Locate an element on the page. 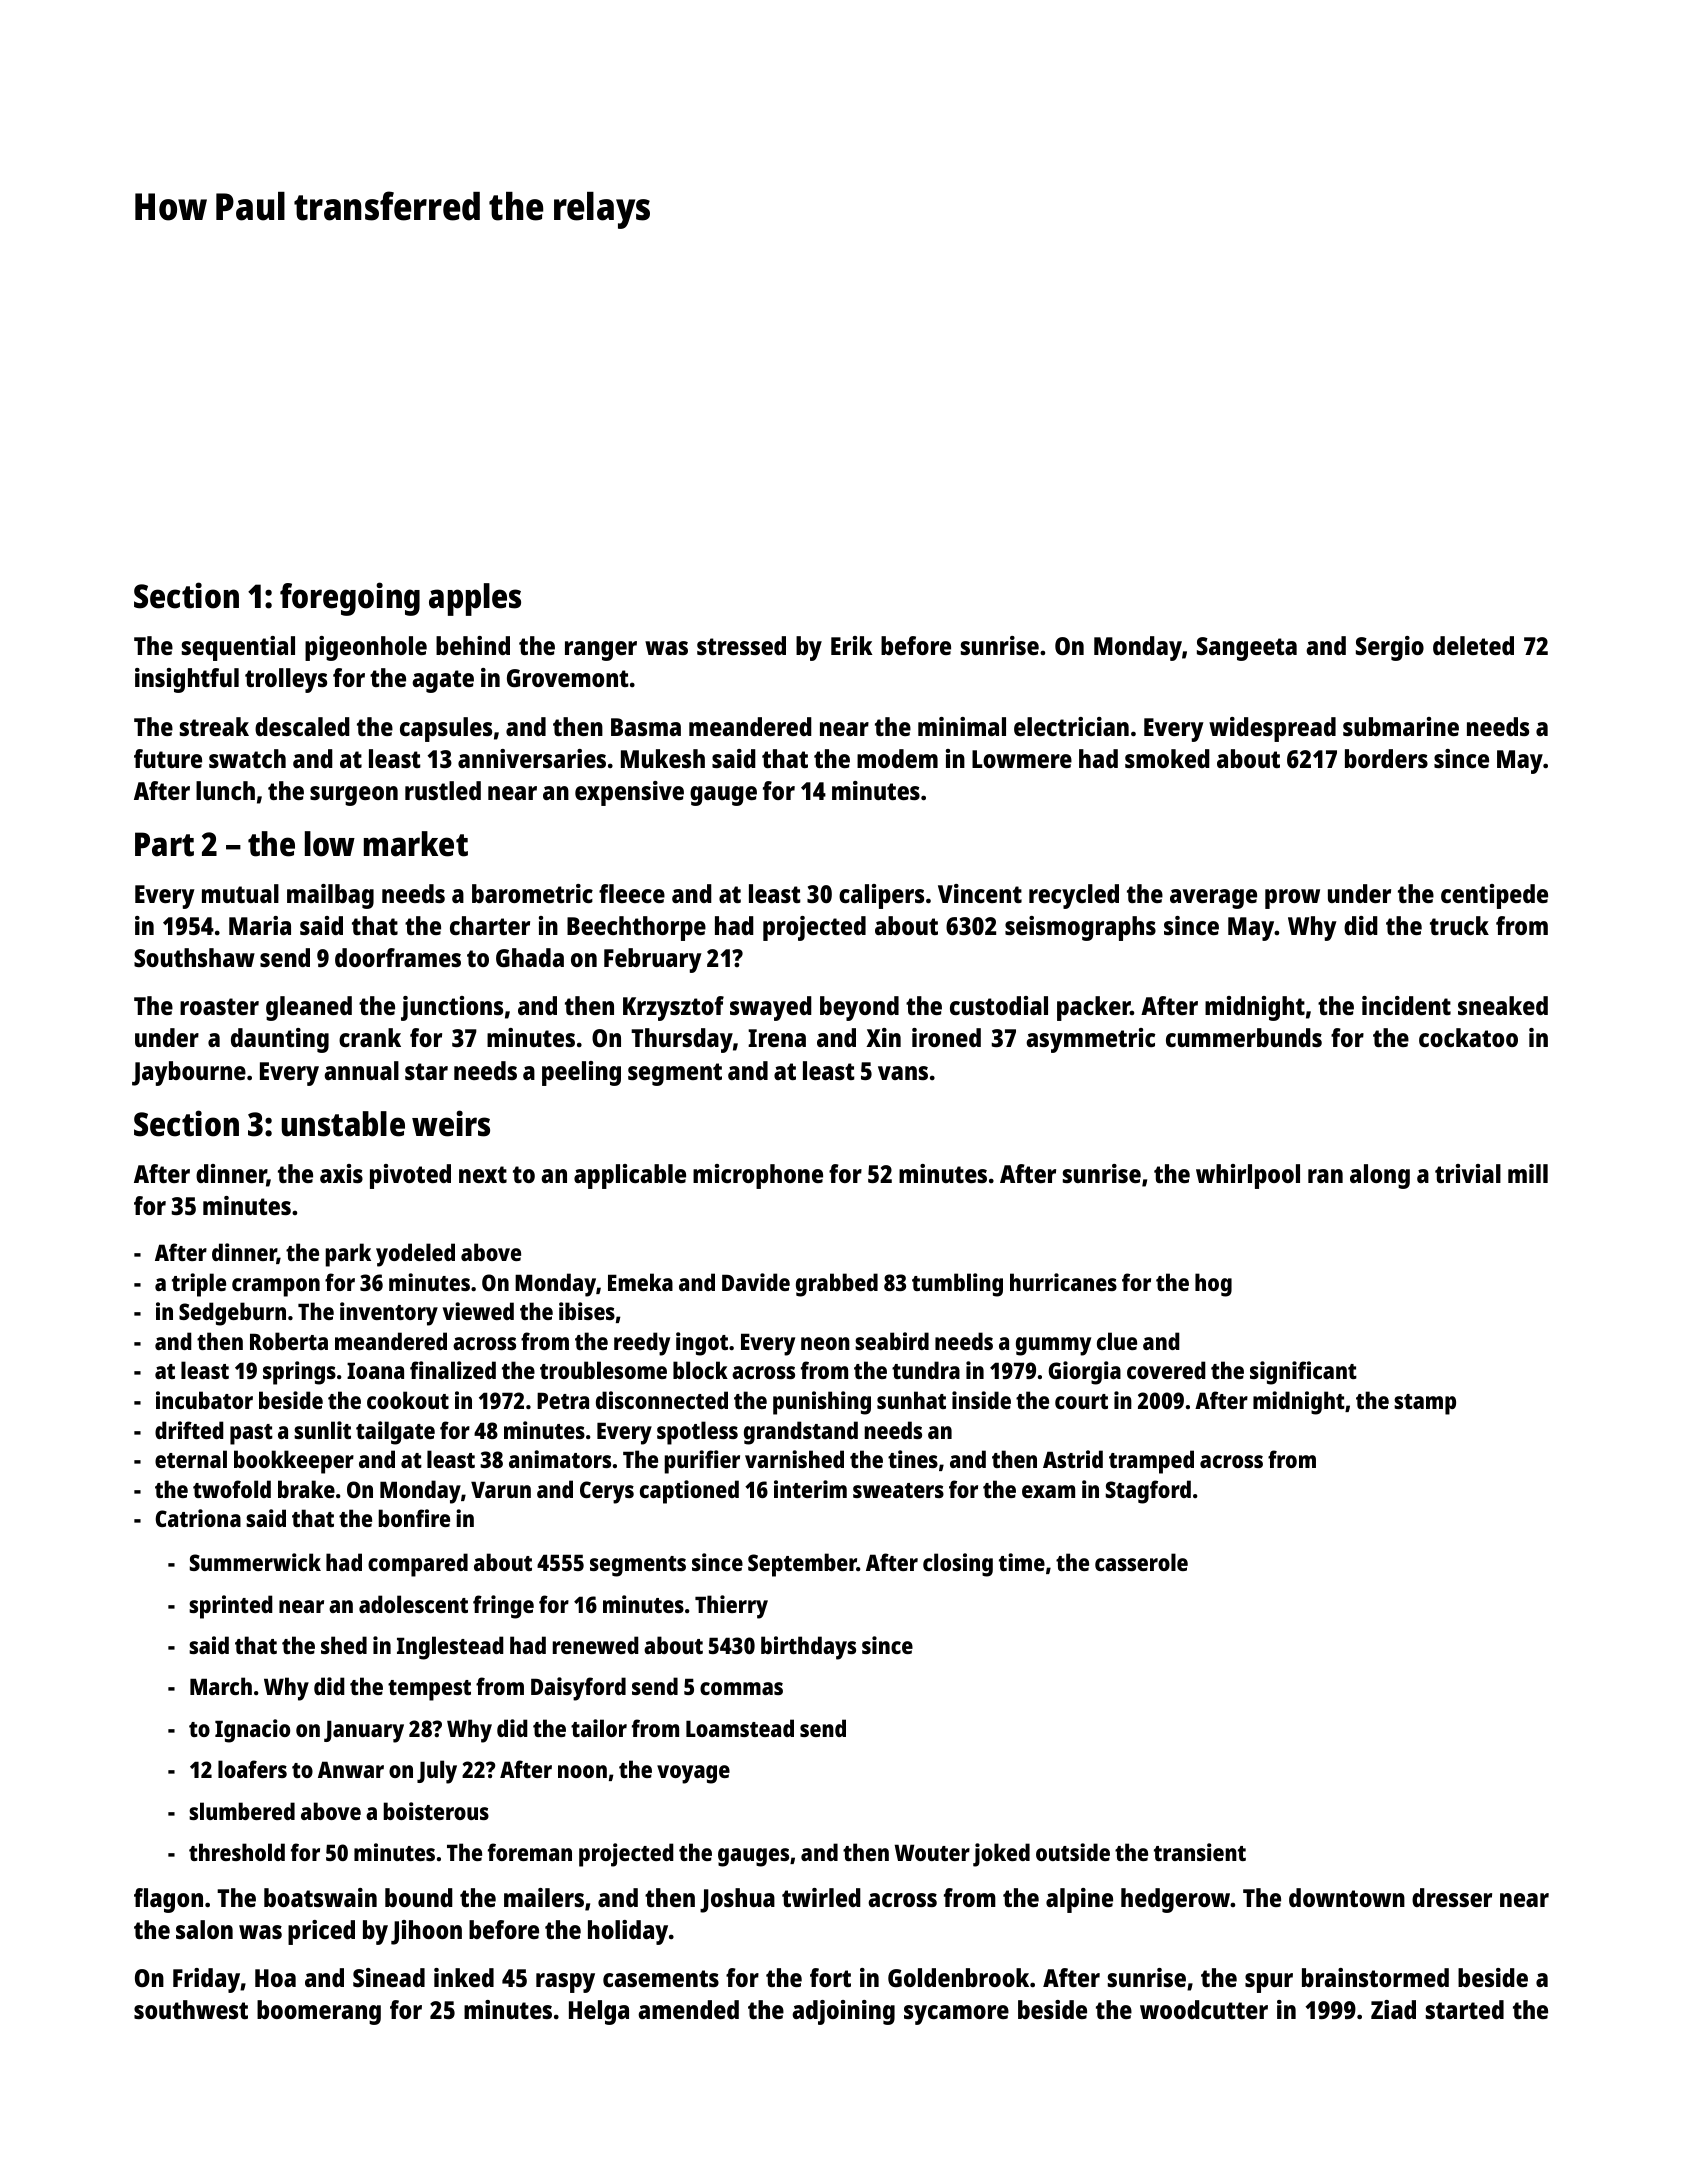 The height and width of the document is (2178, 1683). yodeled is located at coordinates (415, 1255).
